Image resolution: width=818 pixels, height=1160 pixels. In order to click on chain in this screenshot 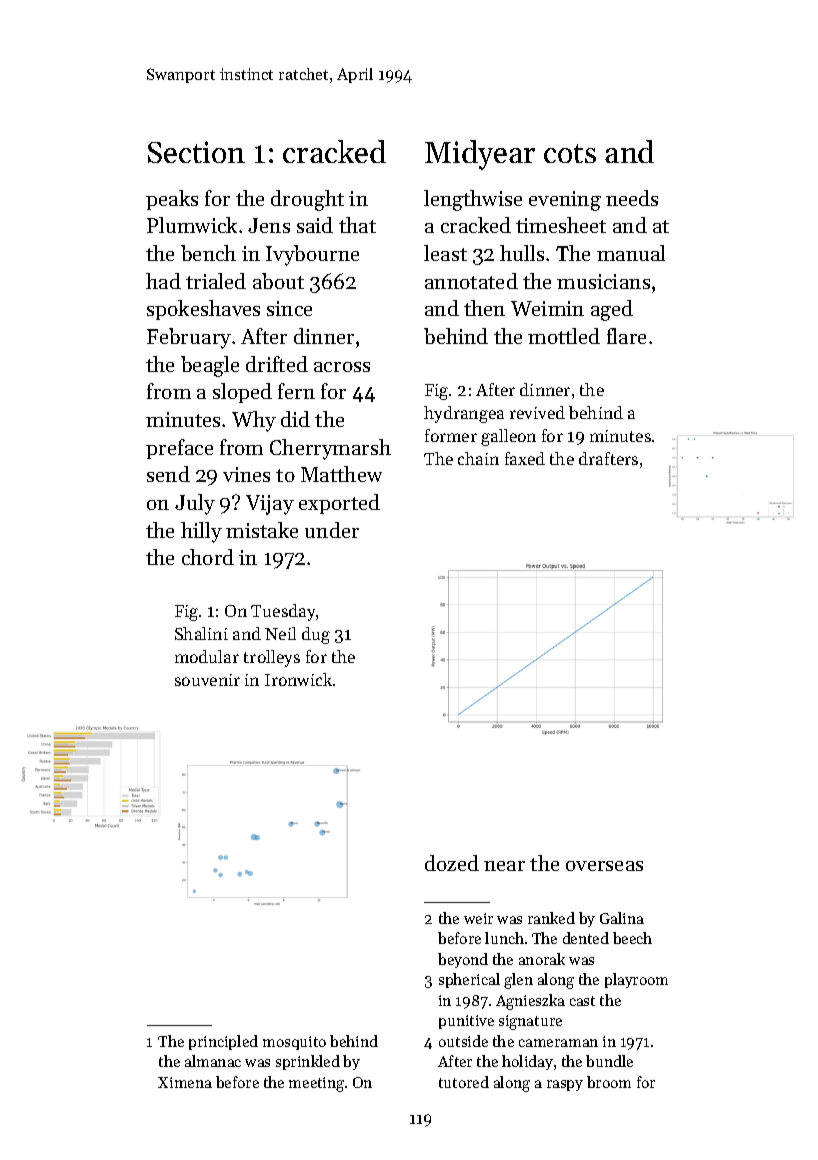, I will do `click(478, 458)`.
